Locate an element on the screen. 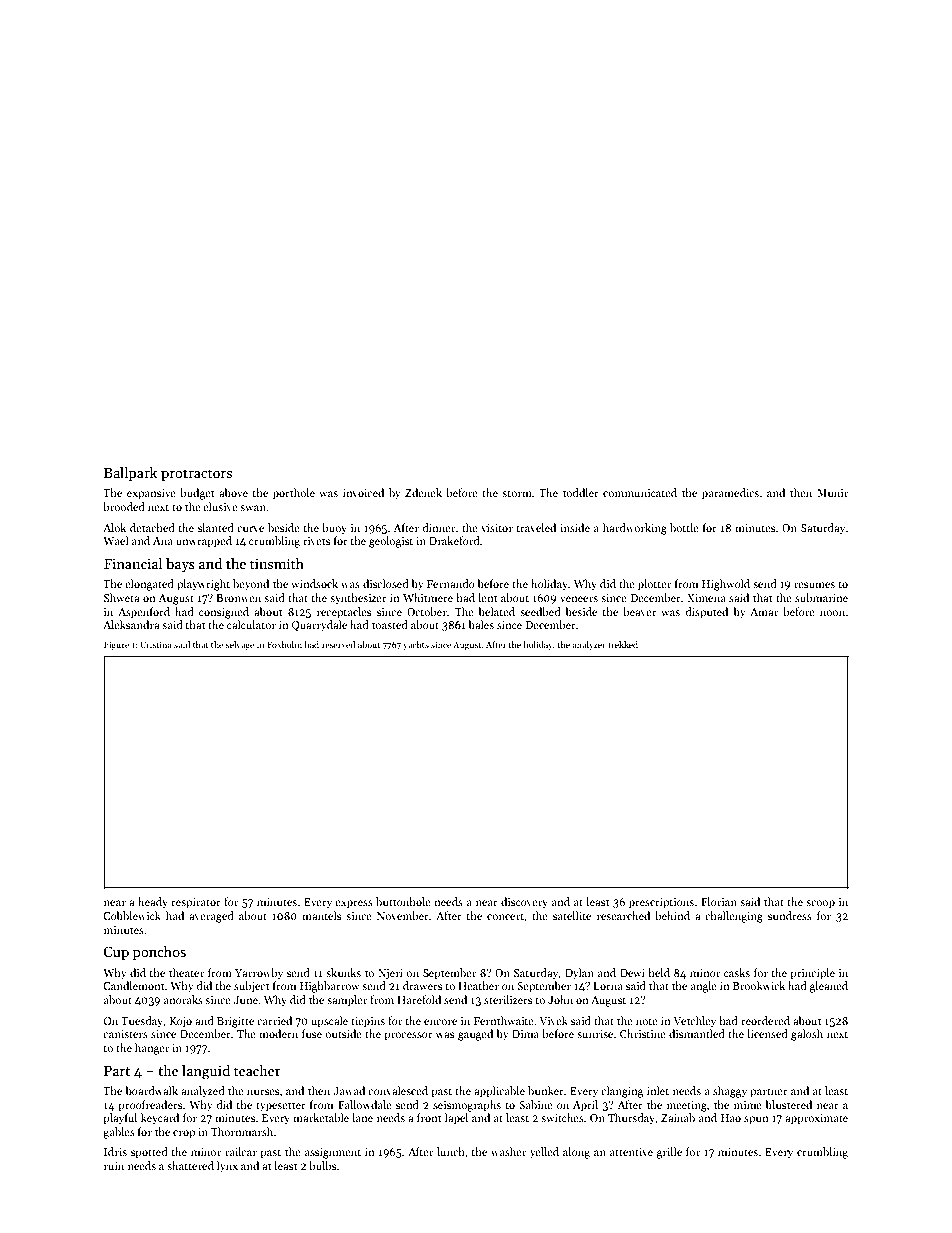 The width and height of the screenshot is (952, 1233). Florian is located at coordinates (719, 901).
